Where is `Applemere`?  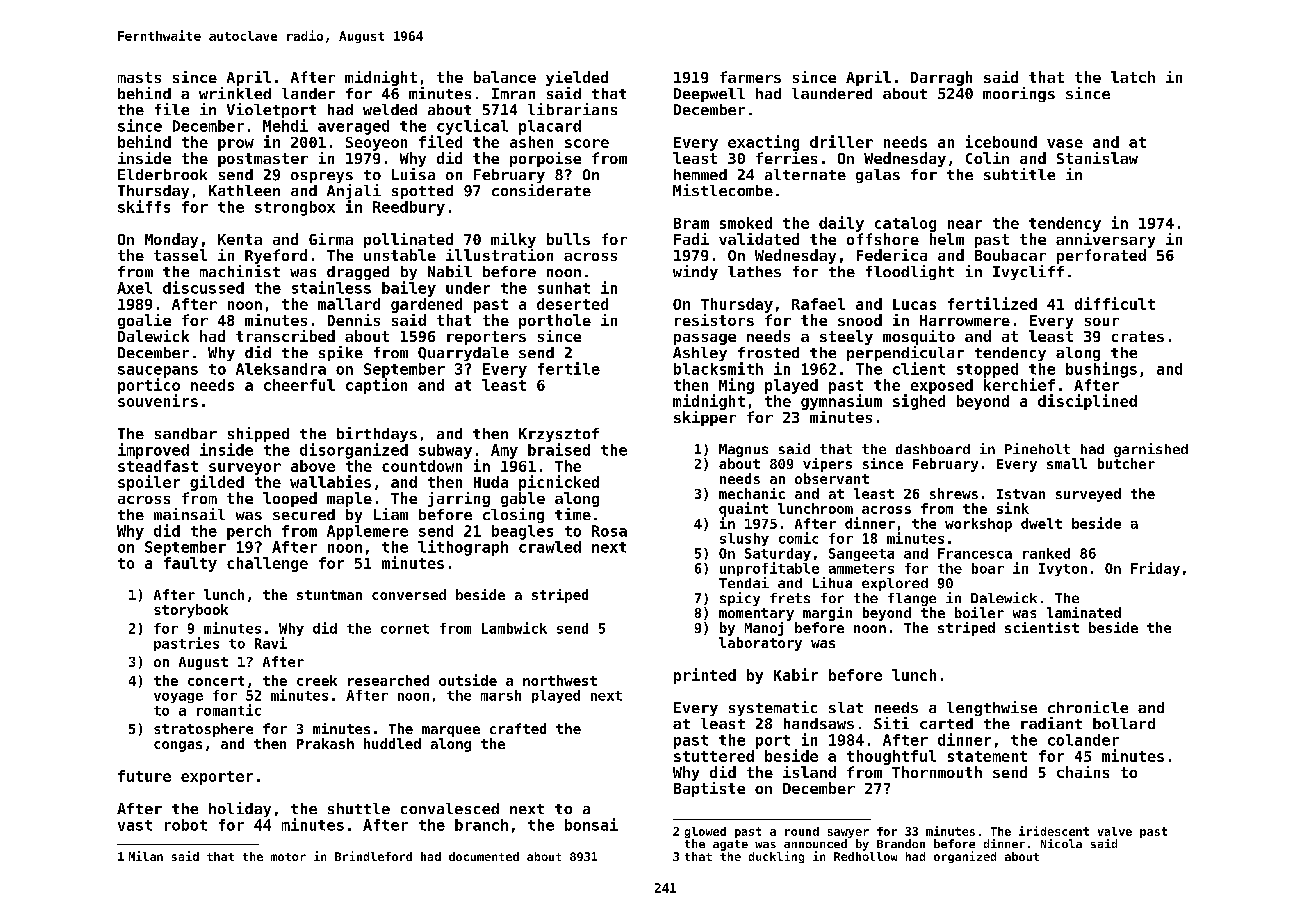 Applemere is located at coordinates (367, 532).
